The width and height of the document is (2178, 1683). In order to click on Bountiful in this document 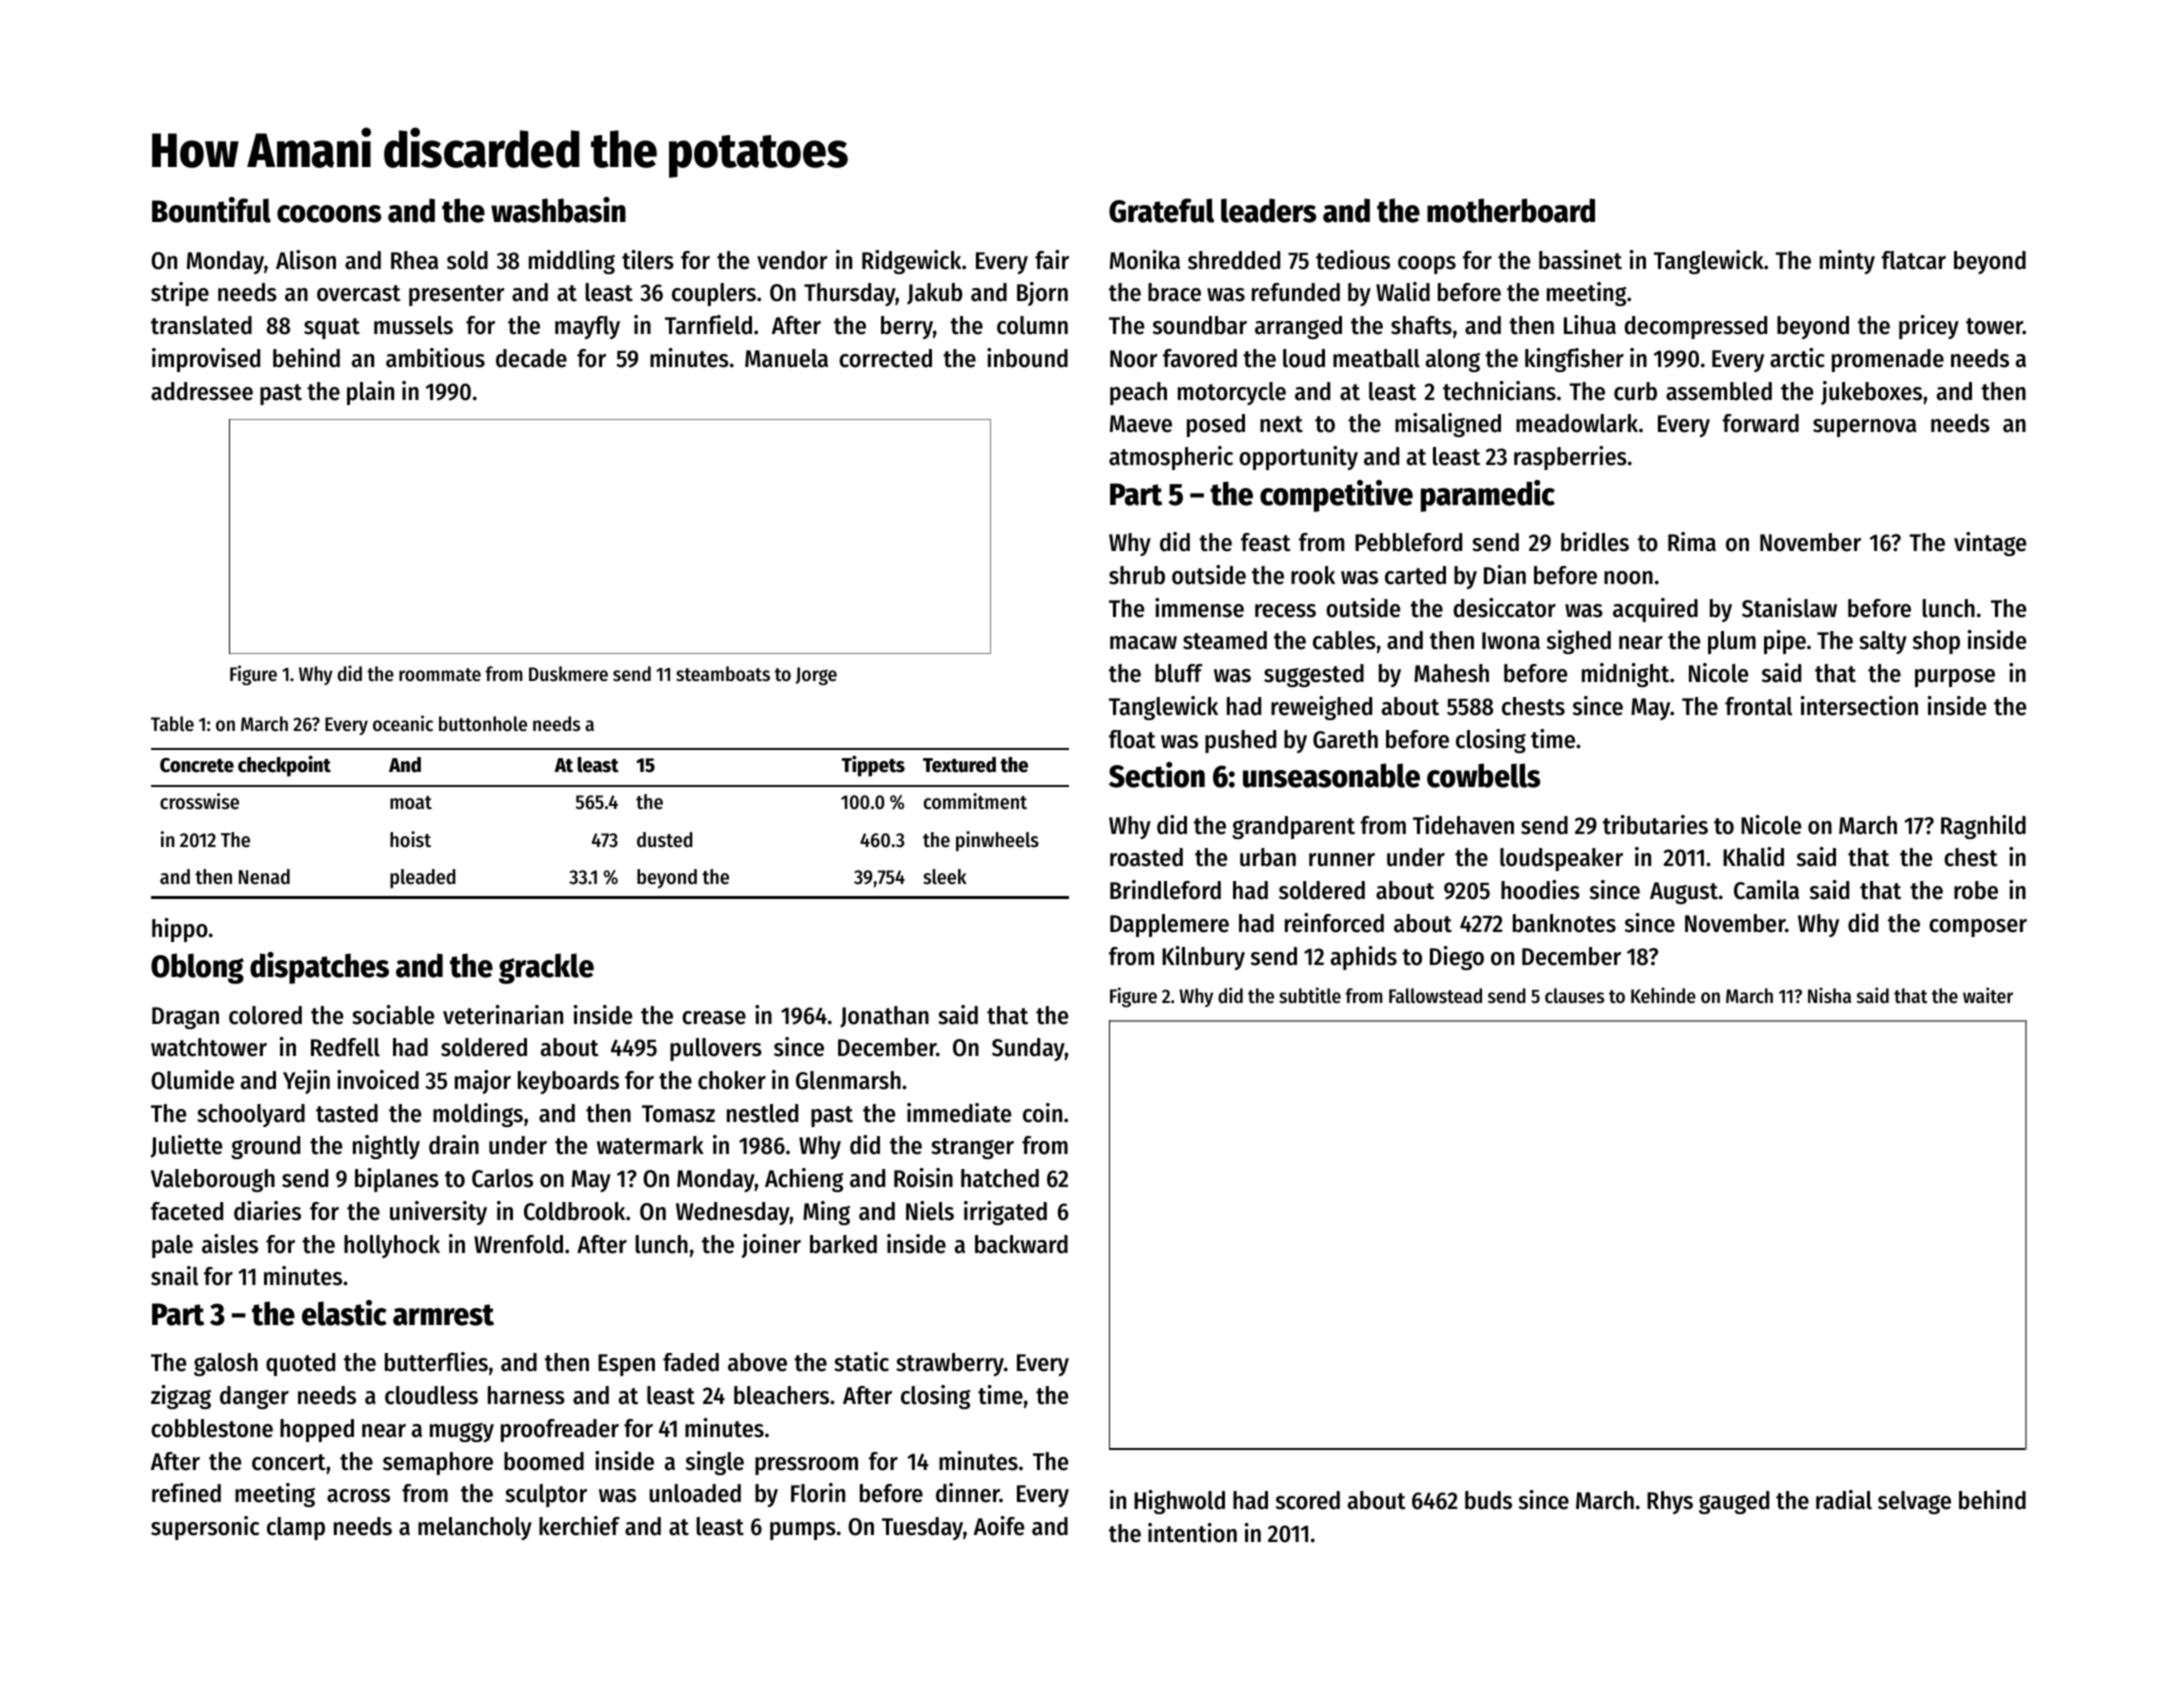, I will do `click(211, 210)`.
